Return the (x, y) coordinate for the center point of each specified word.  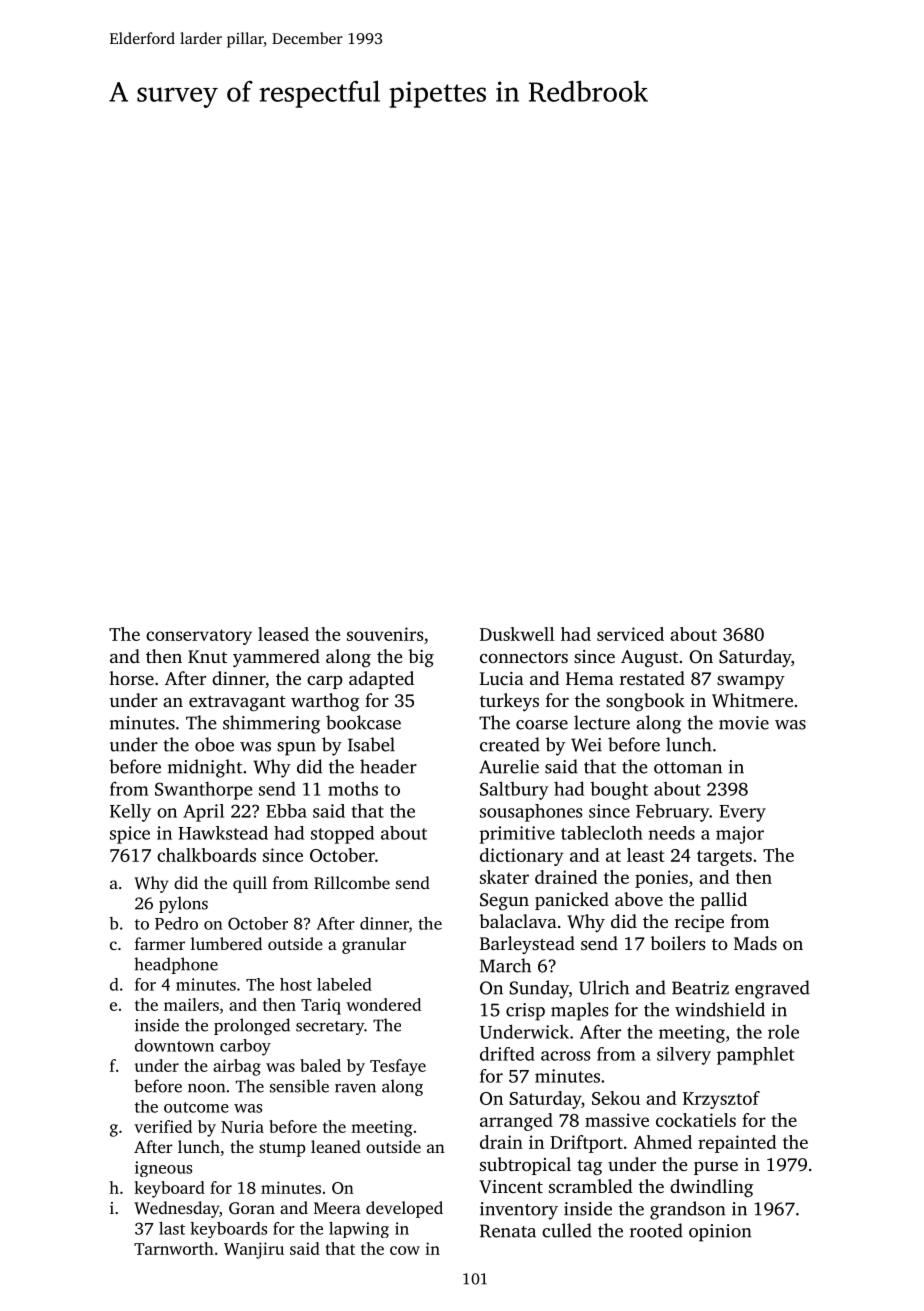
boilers (678, 943)
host (296, 984)
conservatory (199, 637)
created (510, 744)
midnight (205, 768)
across (565, 1056)
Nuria (242, 1126)
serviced (630, 634)
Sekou (616, 1098)
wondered (383, 1004)
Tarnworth (174, 1248)
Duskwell (517, 634)
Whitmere (752, 700)
